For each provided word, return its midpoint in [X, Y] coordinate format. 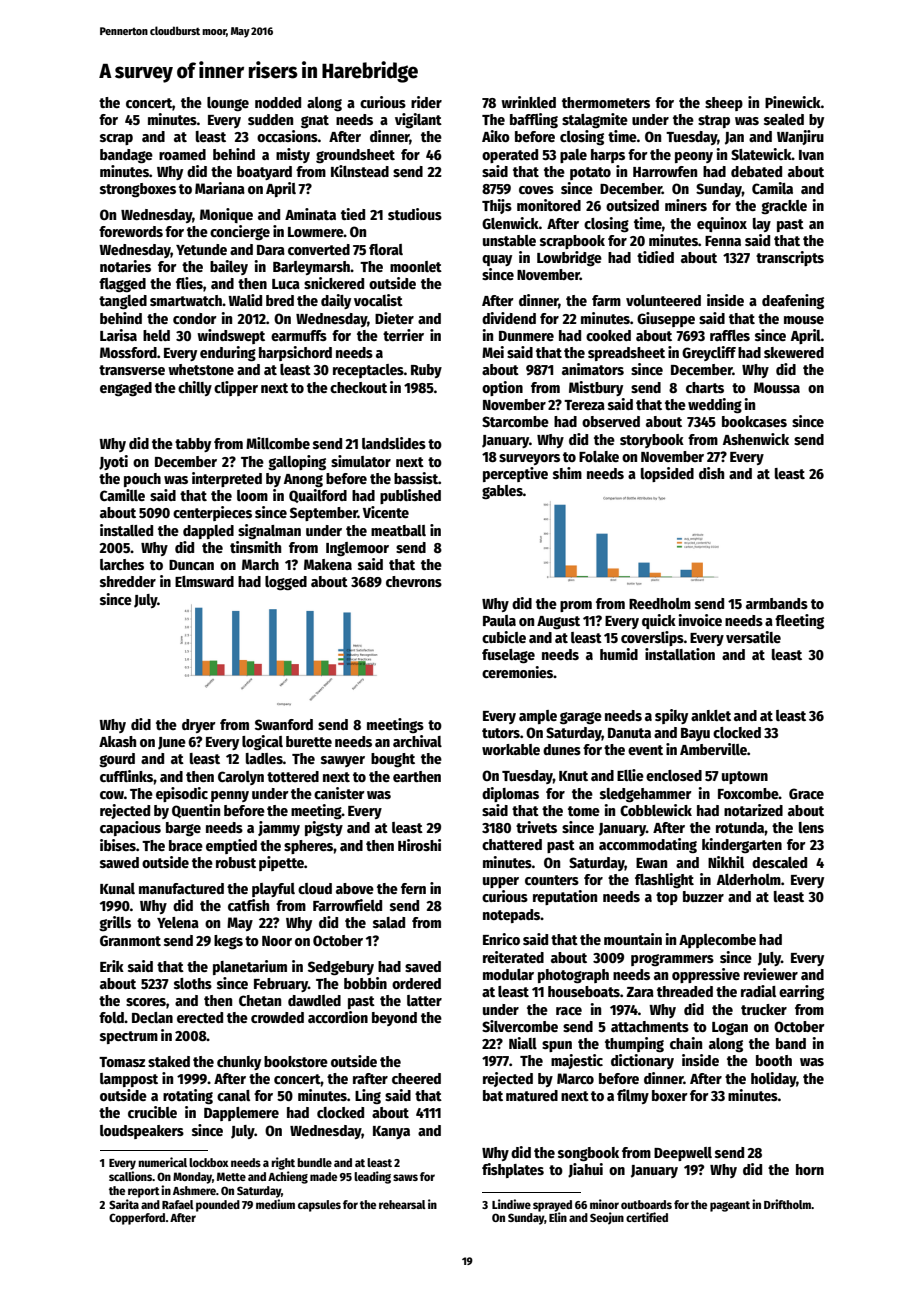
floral [386, 249]
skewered [794, 352]
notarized [753, 810]
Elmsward [204, 581]
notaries [125, 266]
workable [511, 749]
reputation [565, 897]
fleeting [799, 621]
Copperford [137, 1219]
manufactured [181, 888]
